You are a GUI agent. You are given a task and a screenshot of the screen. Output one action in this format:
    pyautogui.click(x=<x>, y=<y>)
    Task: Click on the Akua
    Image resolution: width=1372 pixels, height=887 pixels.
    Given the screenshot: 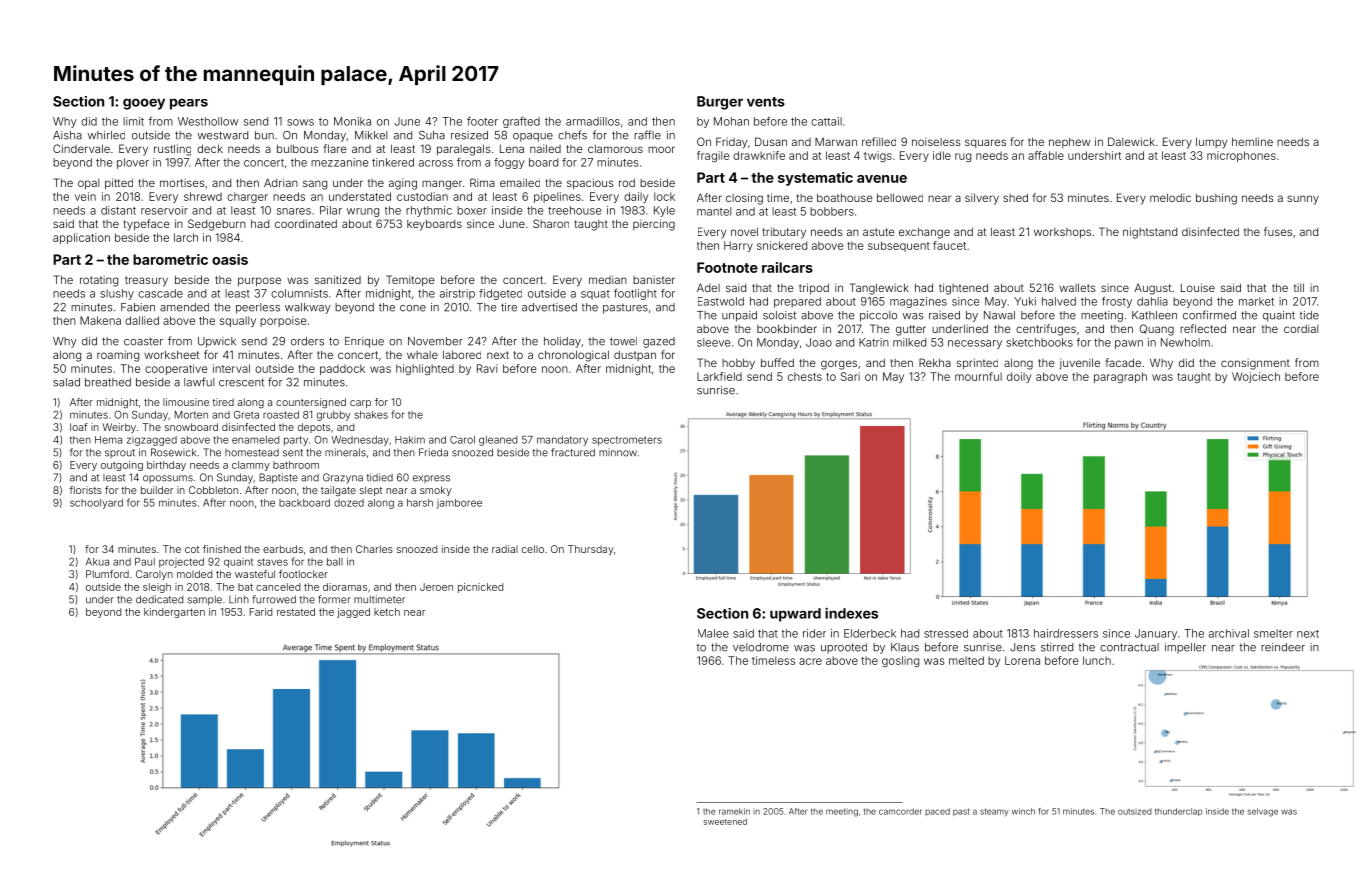 What is the action you would take?
    pyautogui.click(x=97, y=562)
